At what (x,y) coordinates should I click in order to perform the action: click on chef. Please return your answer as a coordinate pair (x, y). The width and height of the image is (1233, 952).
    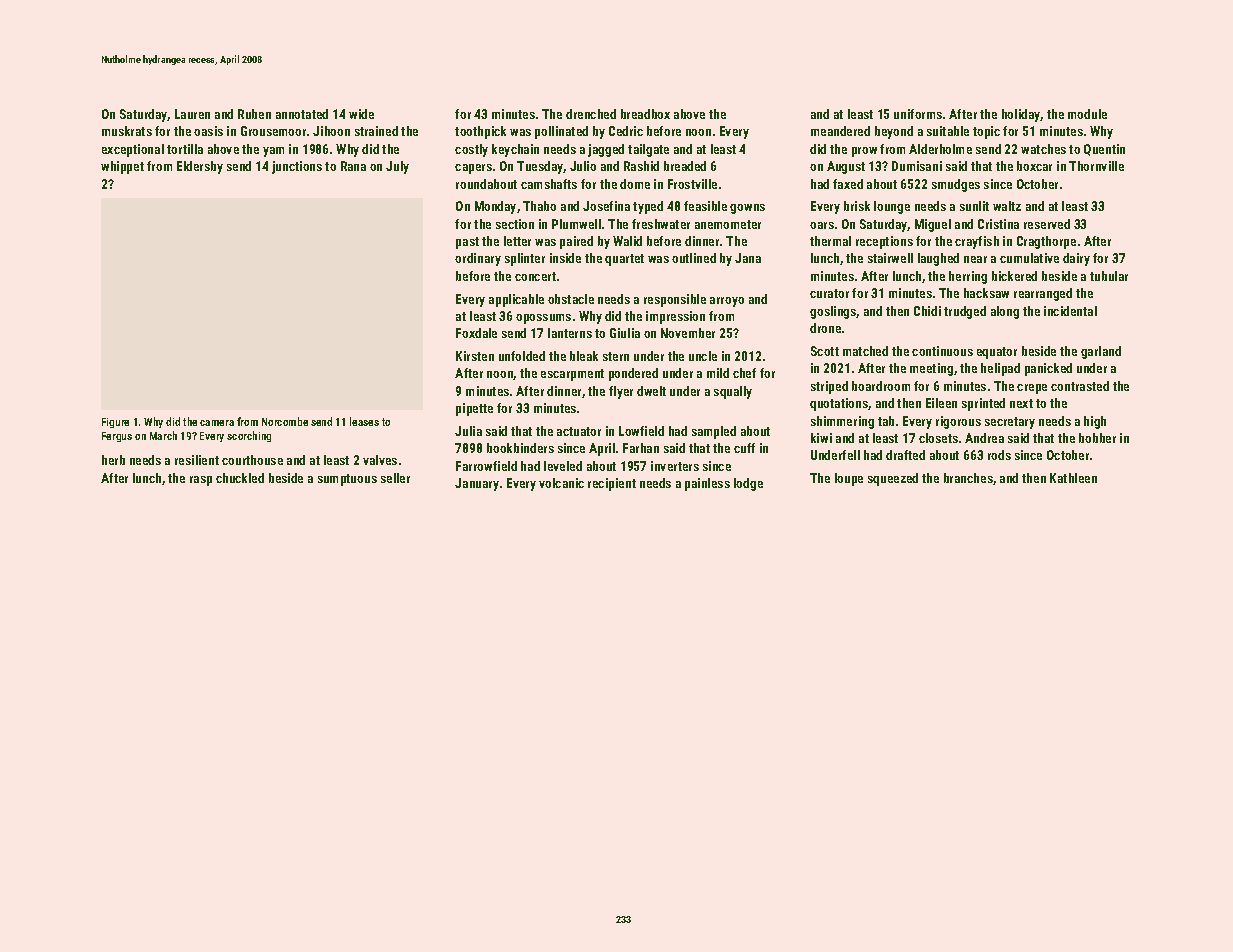
    Looking at the image, I should click on (744, 373).
